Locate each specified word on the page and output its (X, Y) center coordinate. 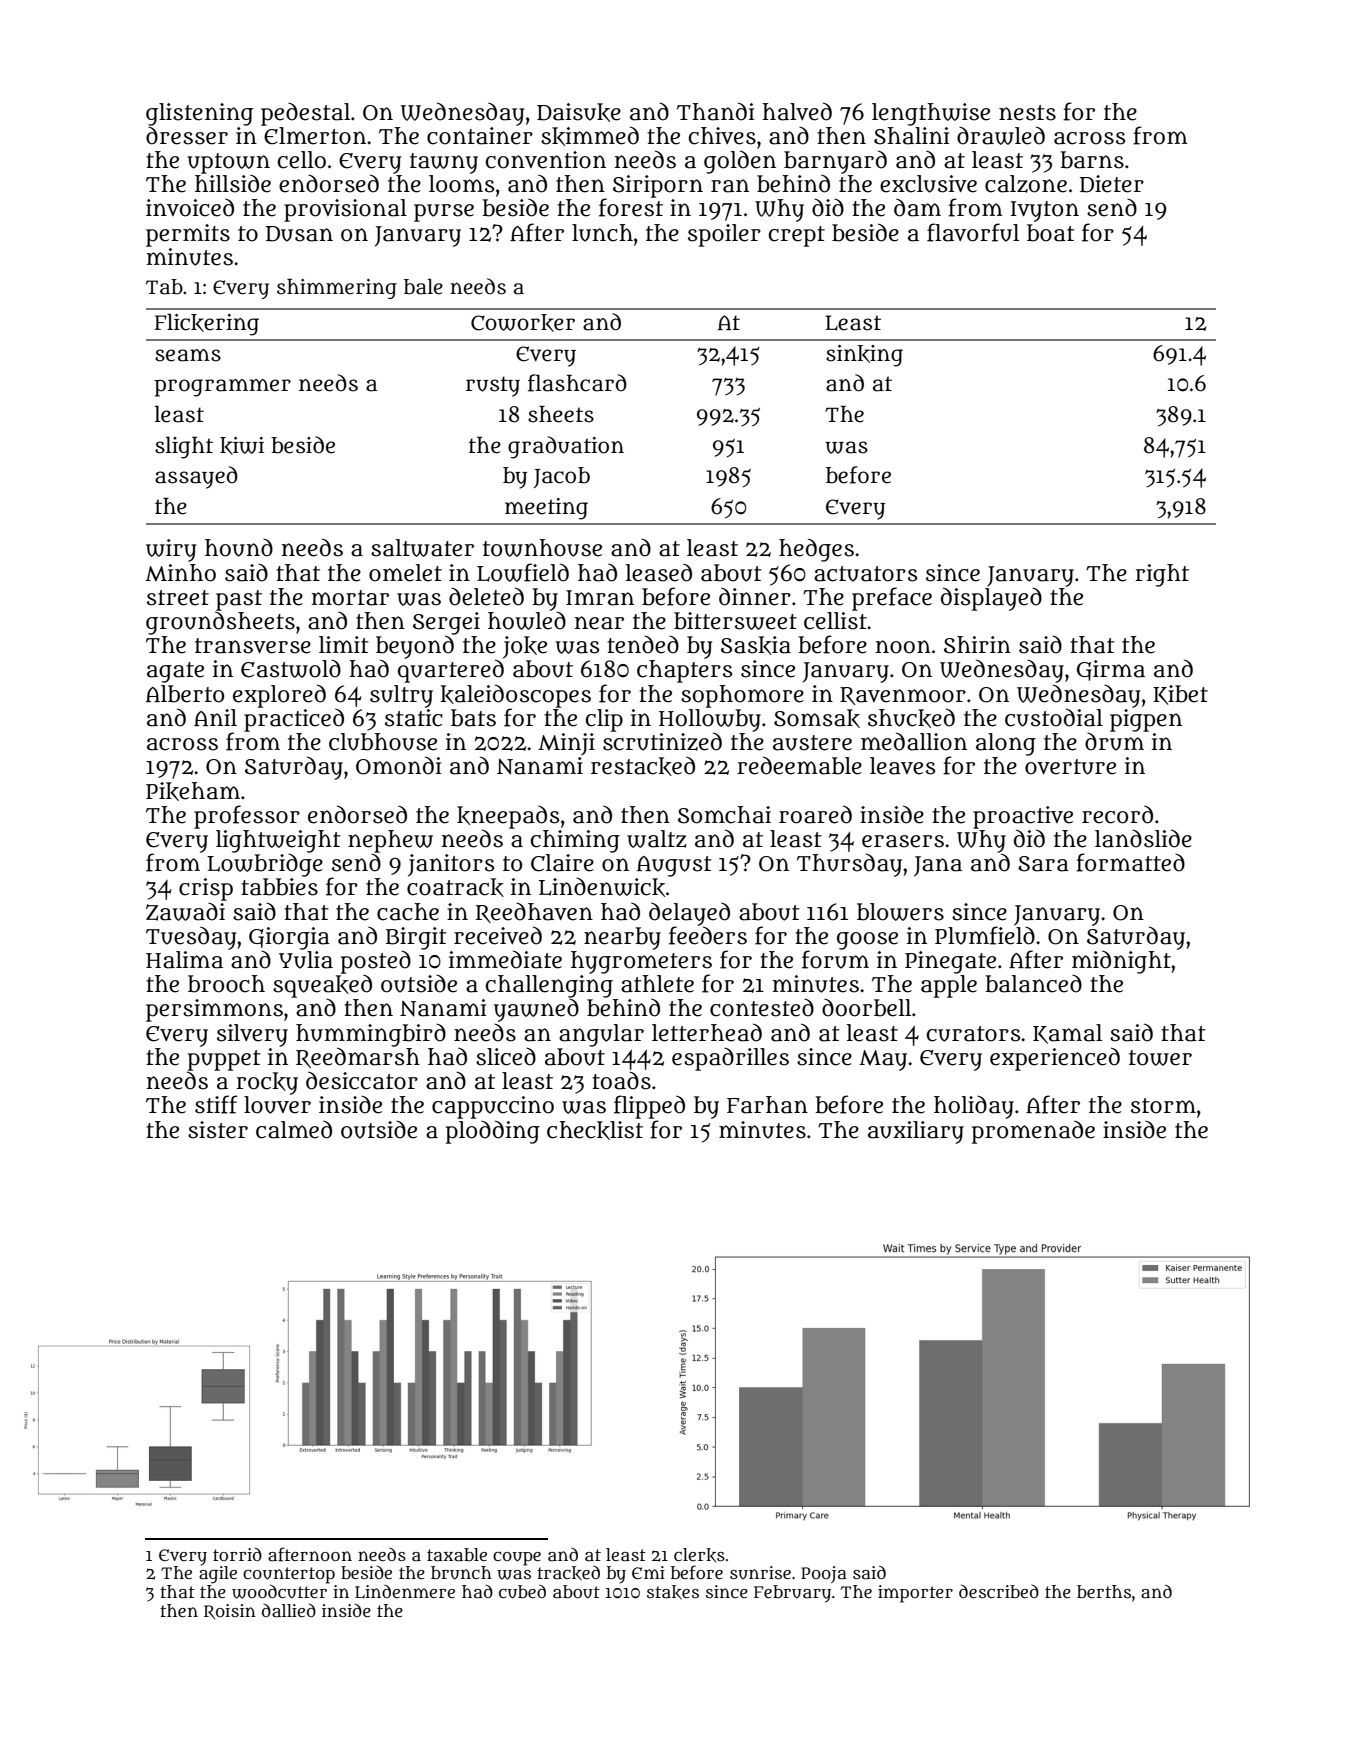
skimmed (590, 136)
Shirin (977, 645)
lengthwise (931, 114)
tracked (568, 1573)
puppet (224, 1060)
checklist (595, 1130)
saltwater (422, 548)
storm (1163, 1106)
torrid (237, 1554)
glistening (199, 114)
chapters (684, 671)
